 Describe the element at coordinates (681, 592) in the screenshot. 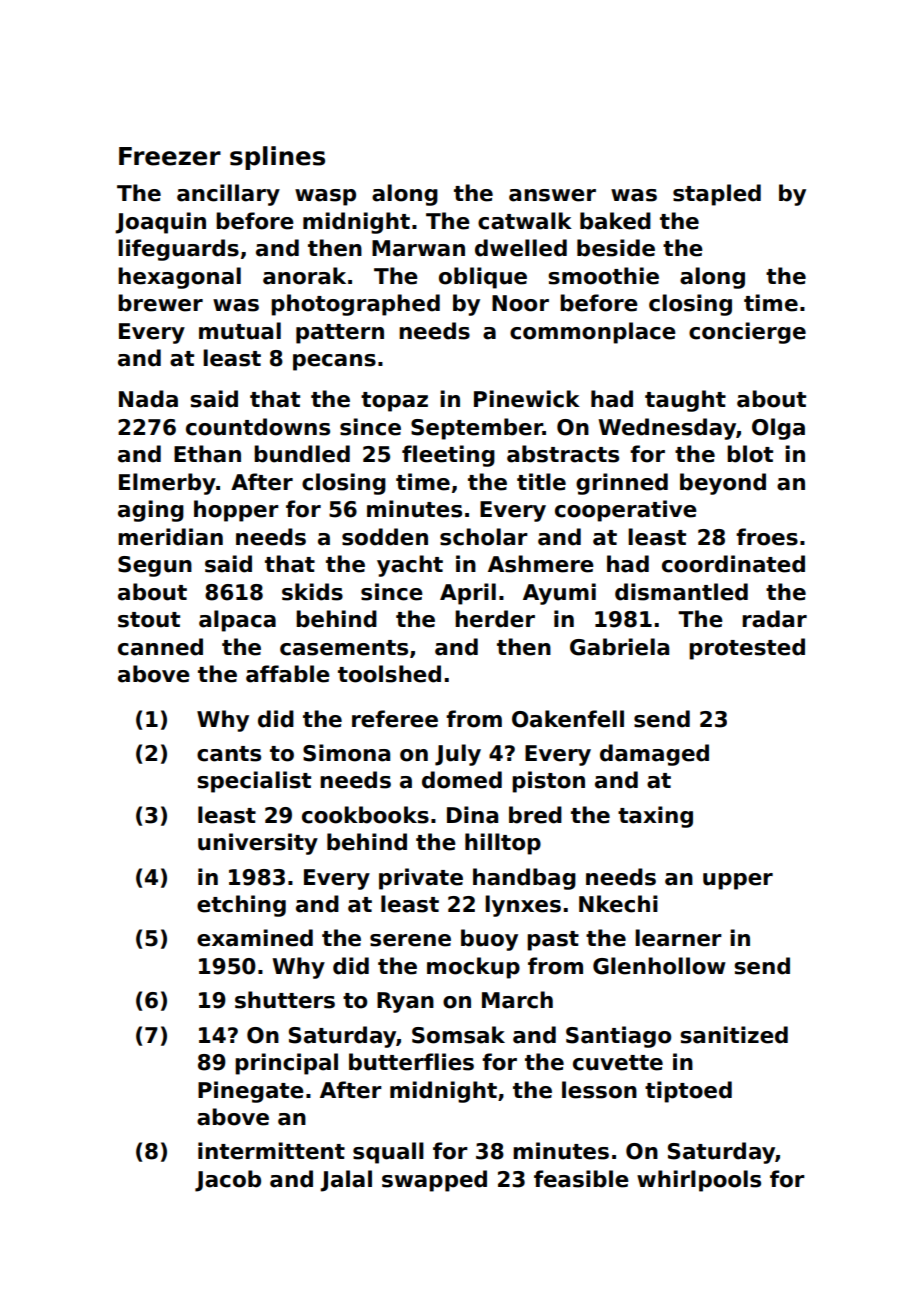

I see `dismantled` at that location.
